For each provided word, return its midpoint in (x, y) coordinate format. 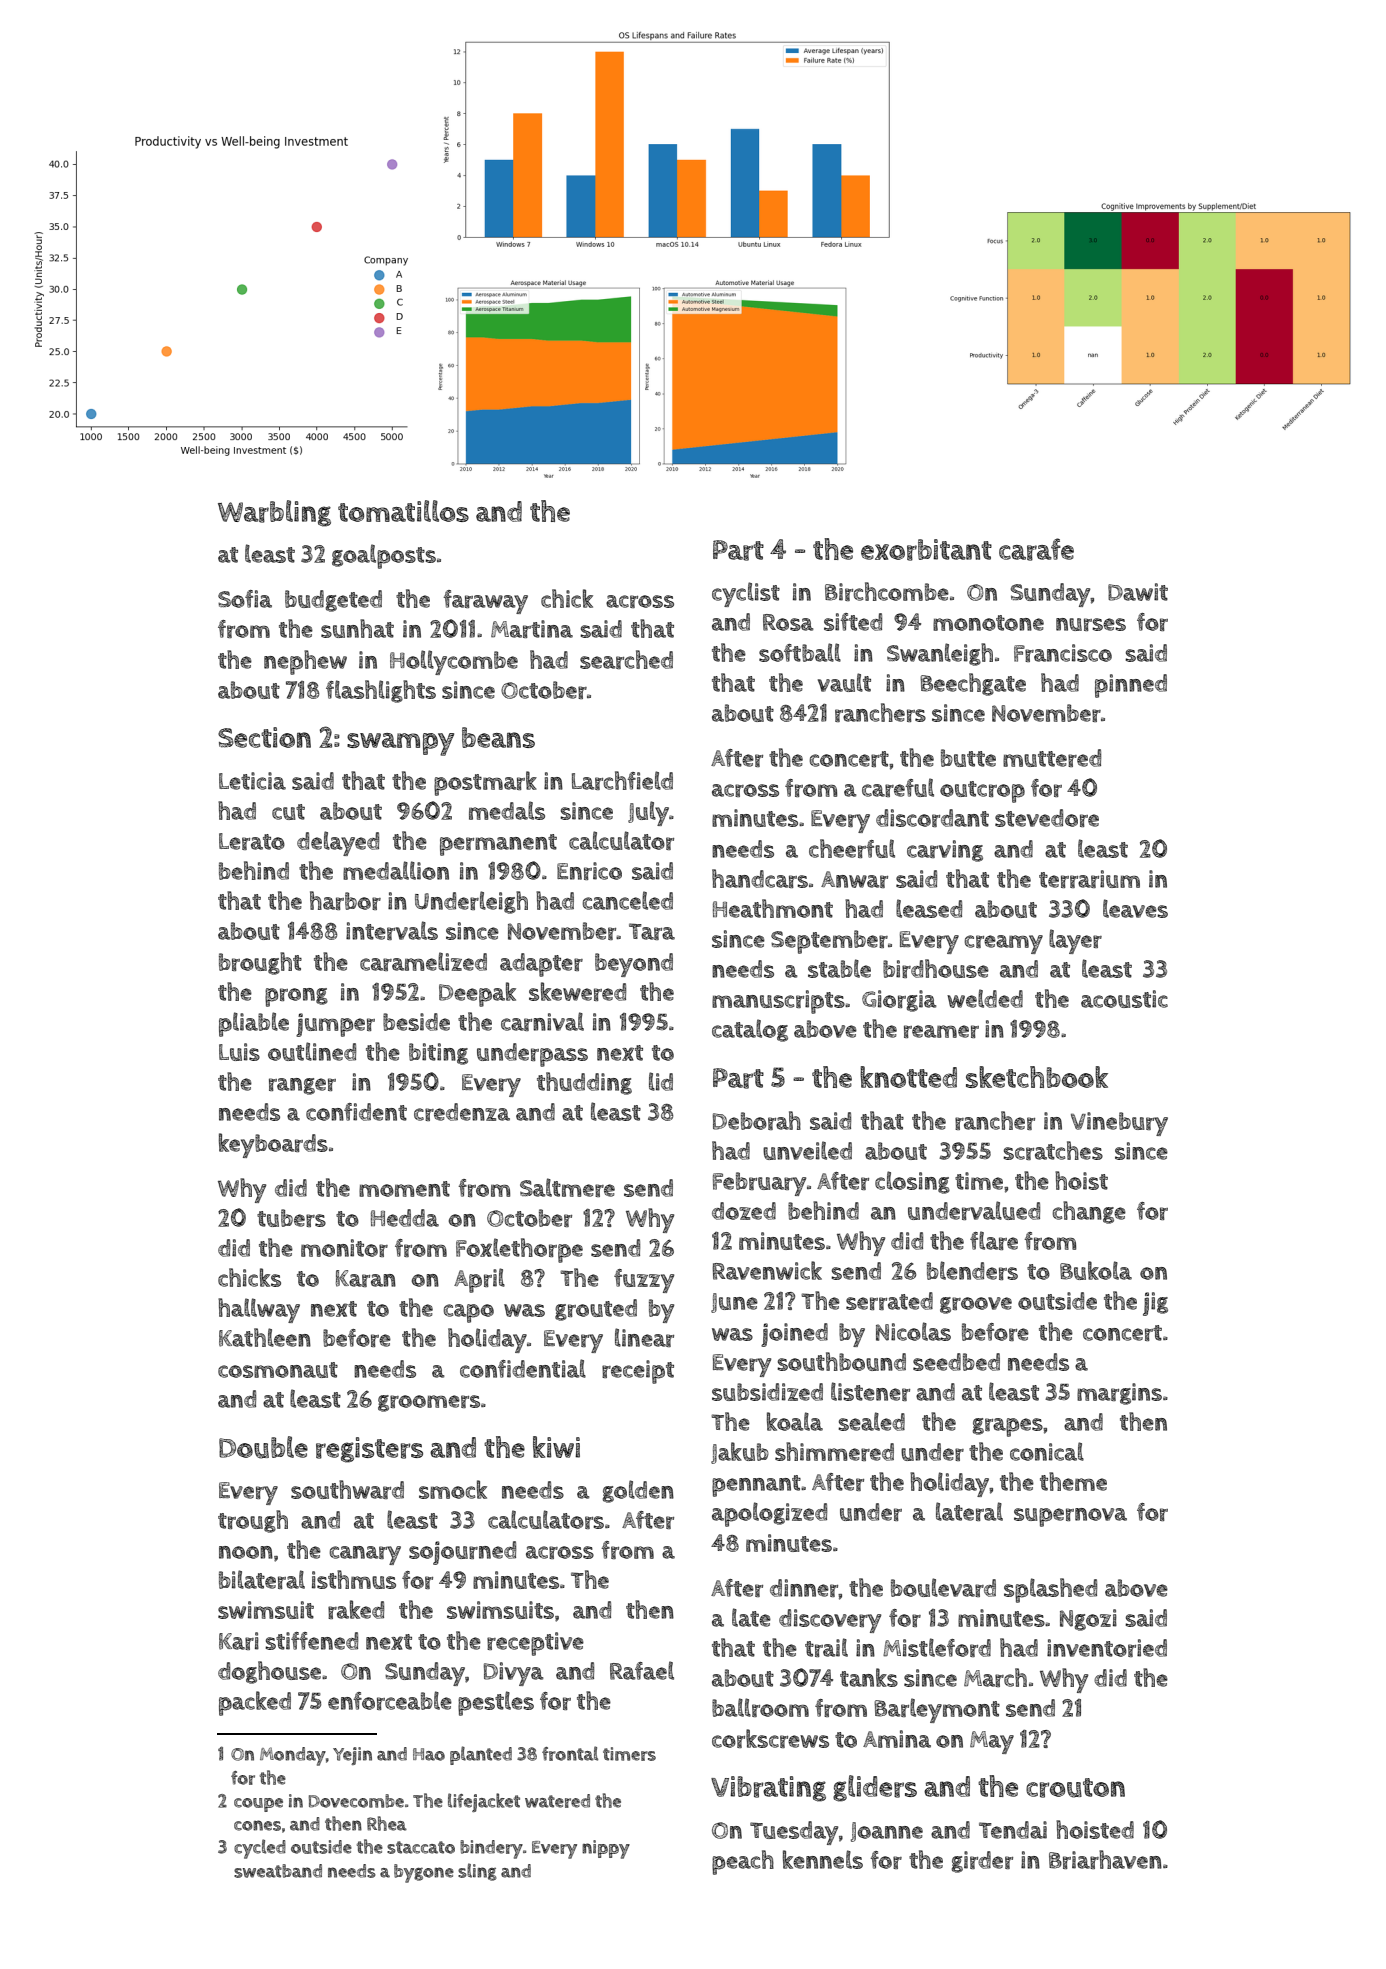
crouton (1075, 1788)
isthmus (354, 1579)
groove (976, 1305)
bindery (491, 1849)
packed (255, 1703)
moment (404, 1189)
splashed (1050, 1590)
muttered (1052, 758)
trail (826, 1647)
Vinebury (1119, 1124)
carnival (542, 1021)
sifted (853, 622)
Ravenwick (767, 1270)
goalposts (384, 556)
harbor (345, 900)
